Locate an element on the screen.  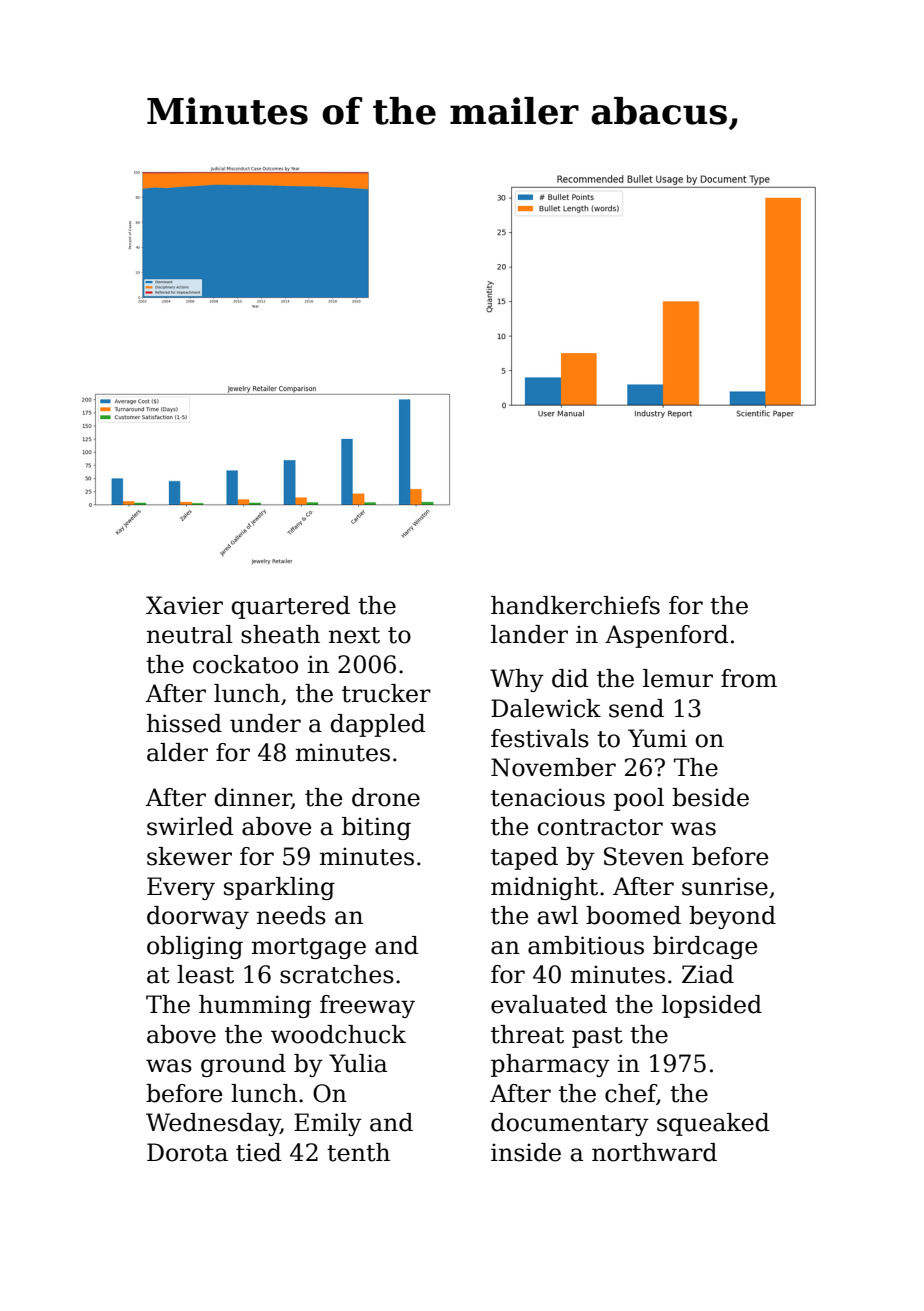
tied is located at coordinates (258, 1152).
